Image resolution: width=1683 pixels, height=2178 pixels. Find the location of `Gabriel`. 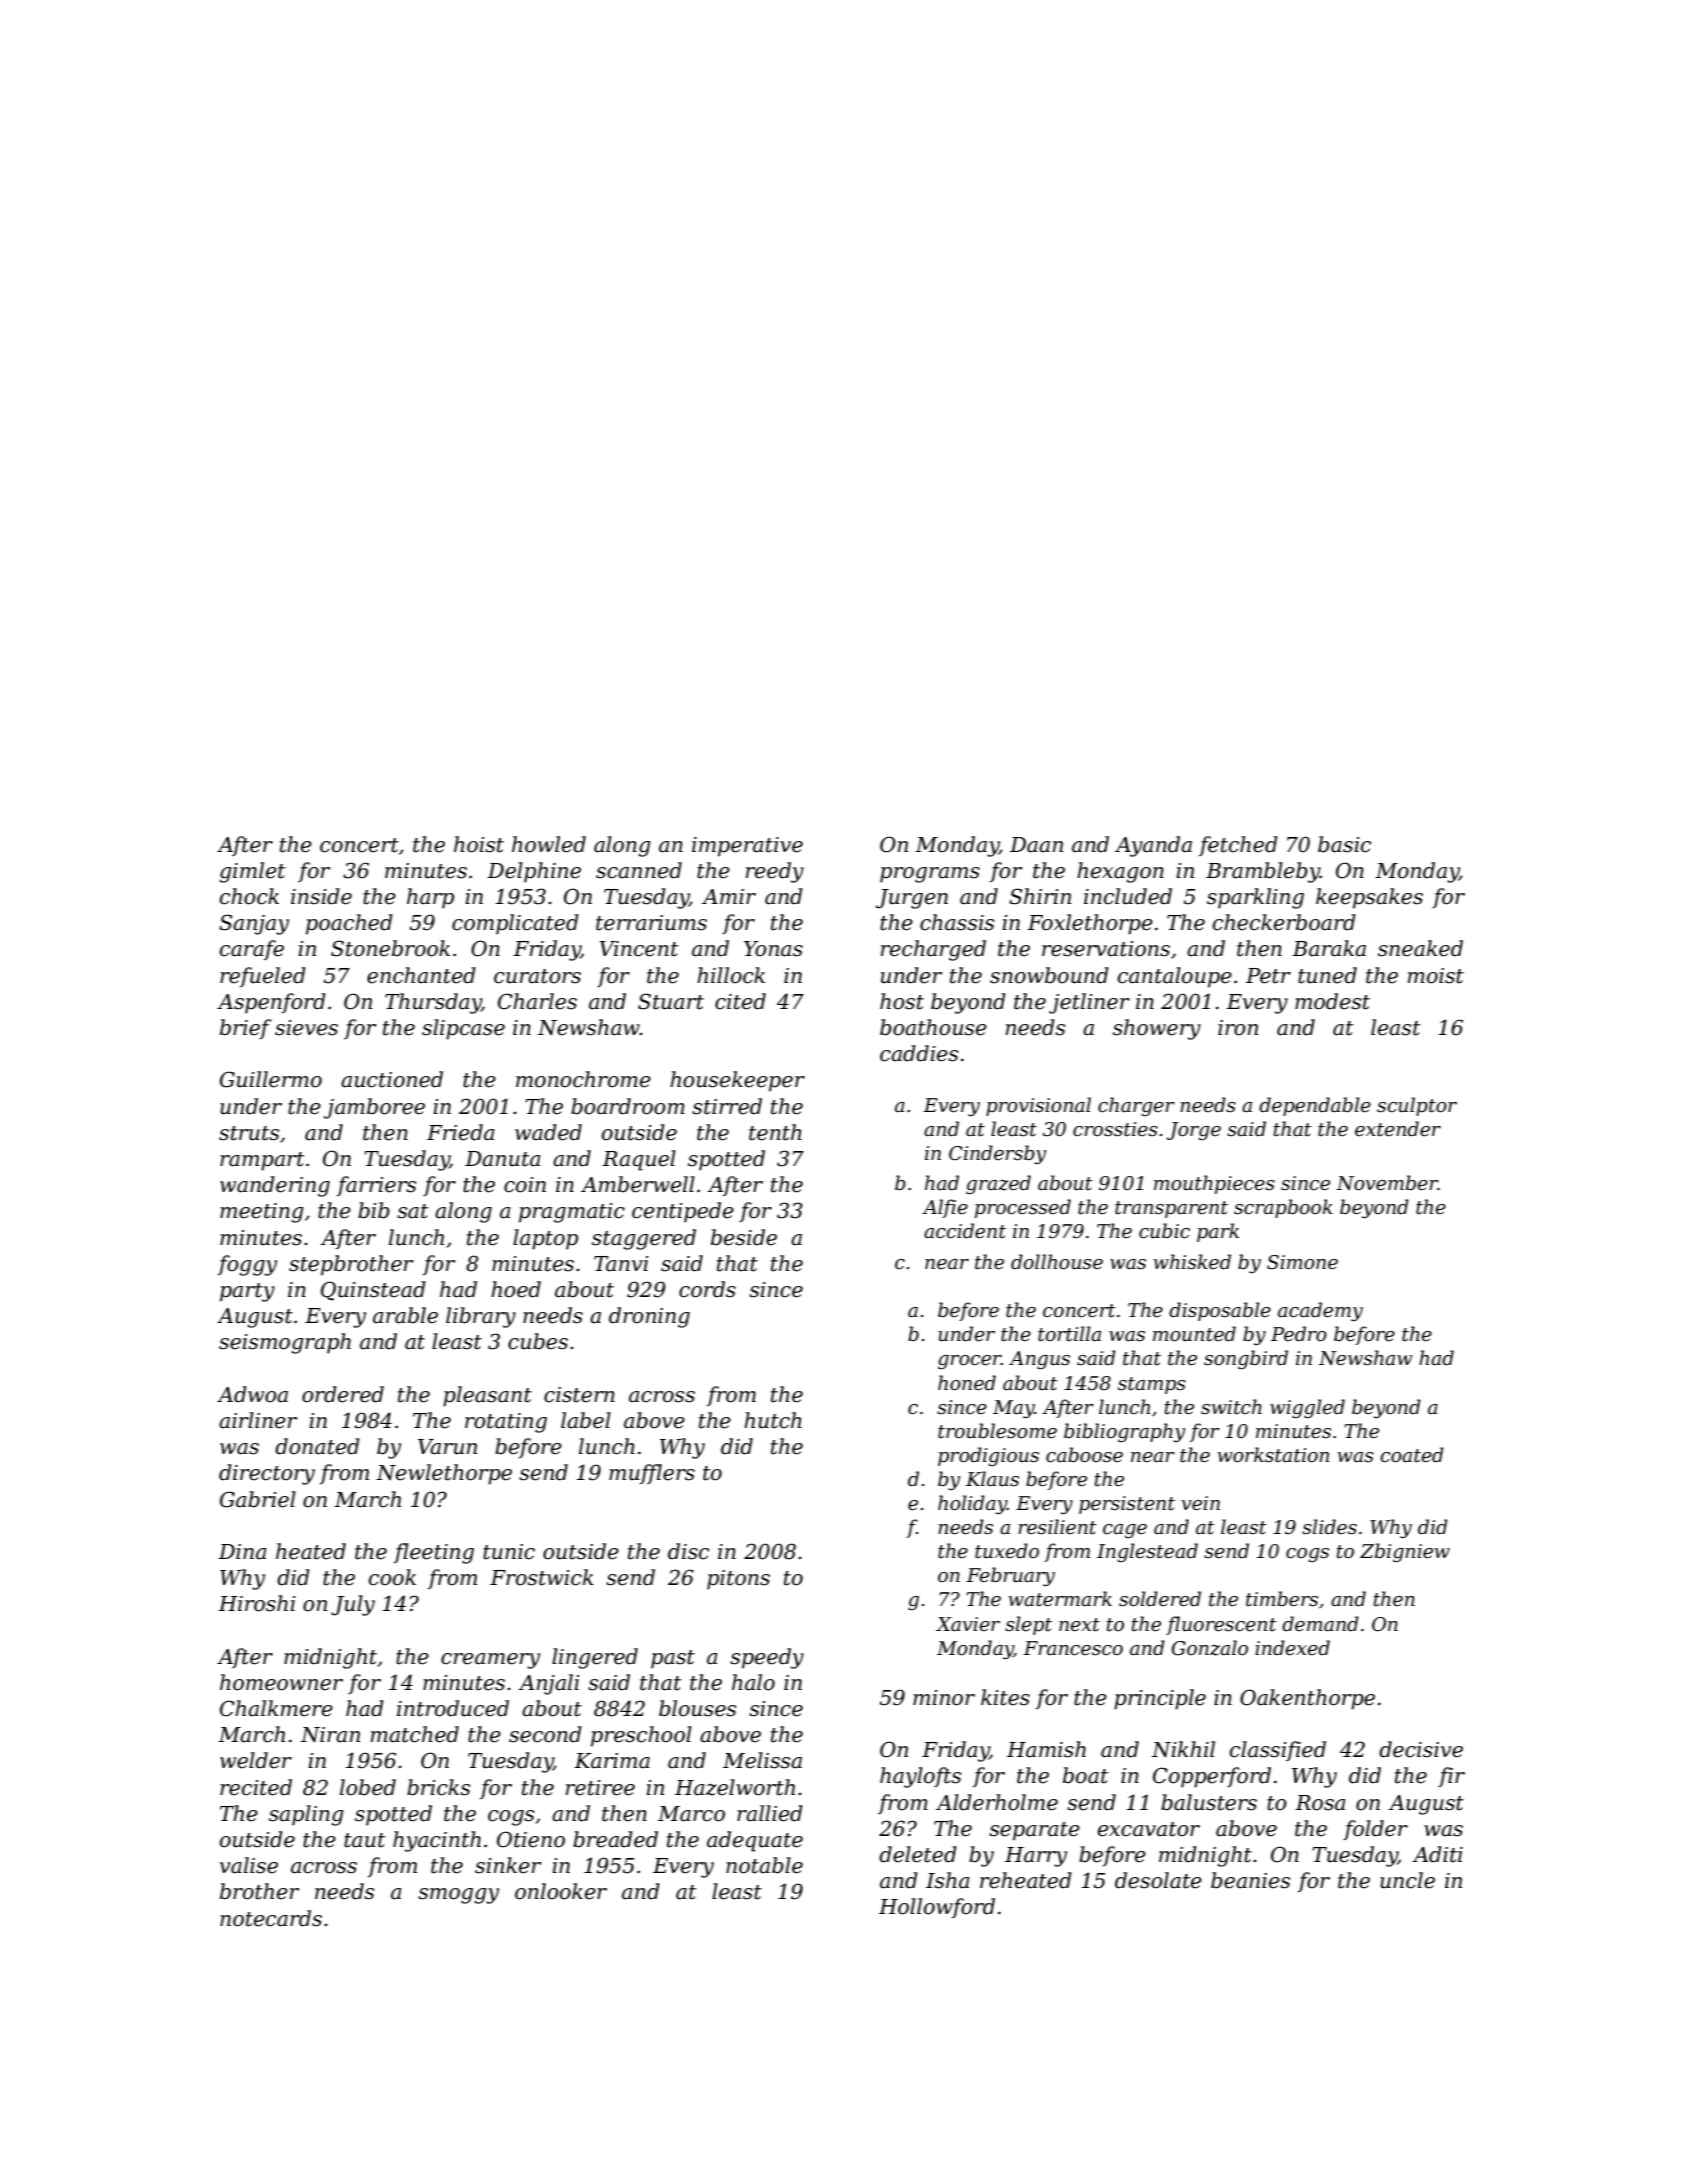

Gabriel is located at coordinates (258, 1499).
